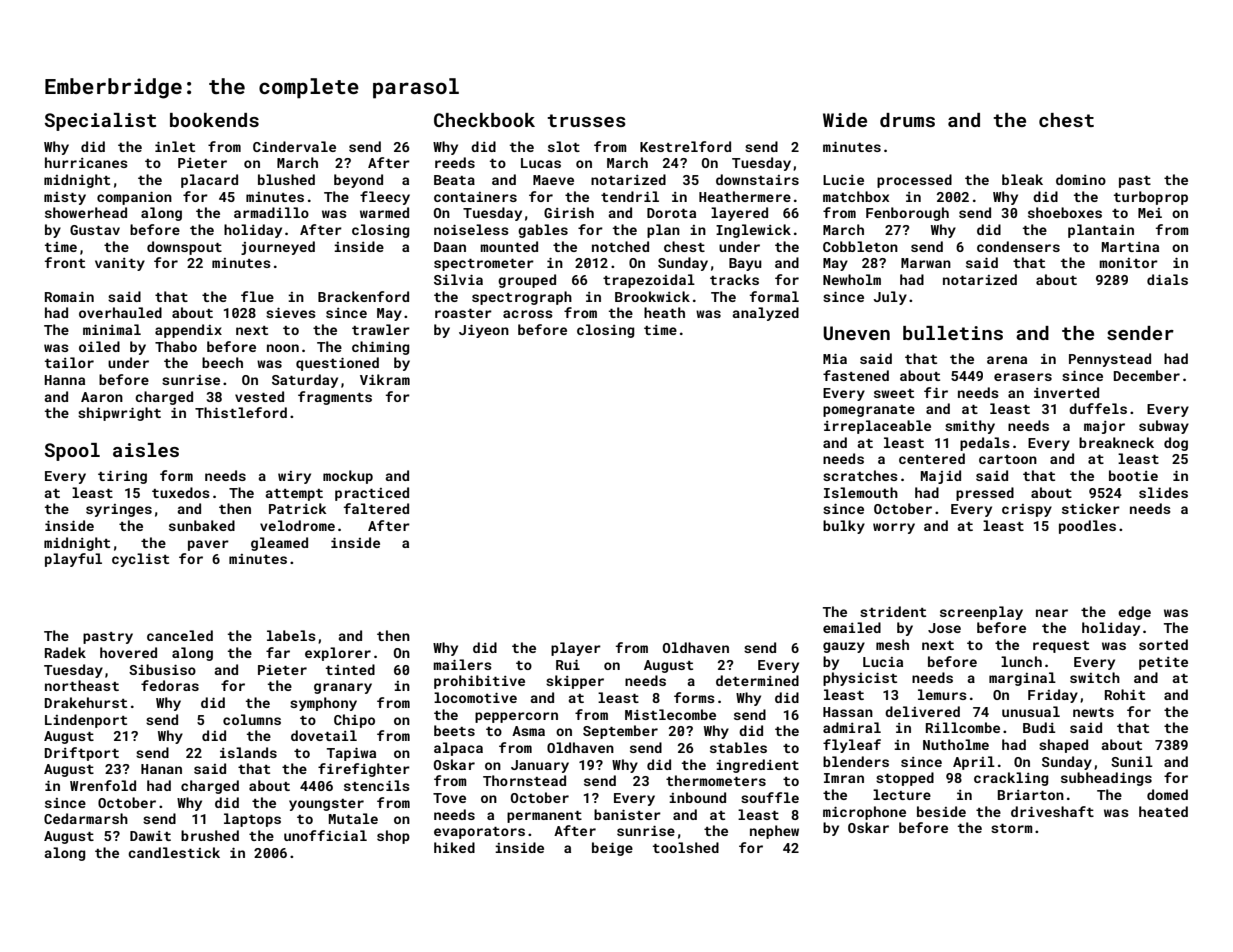  Describe the element at coordinates (845, 120) in the screenshot. I see `Wide` at that location.
